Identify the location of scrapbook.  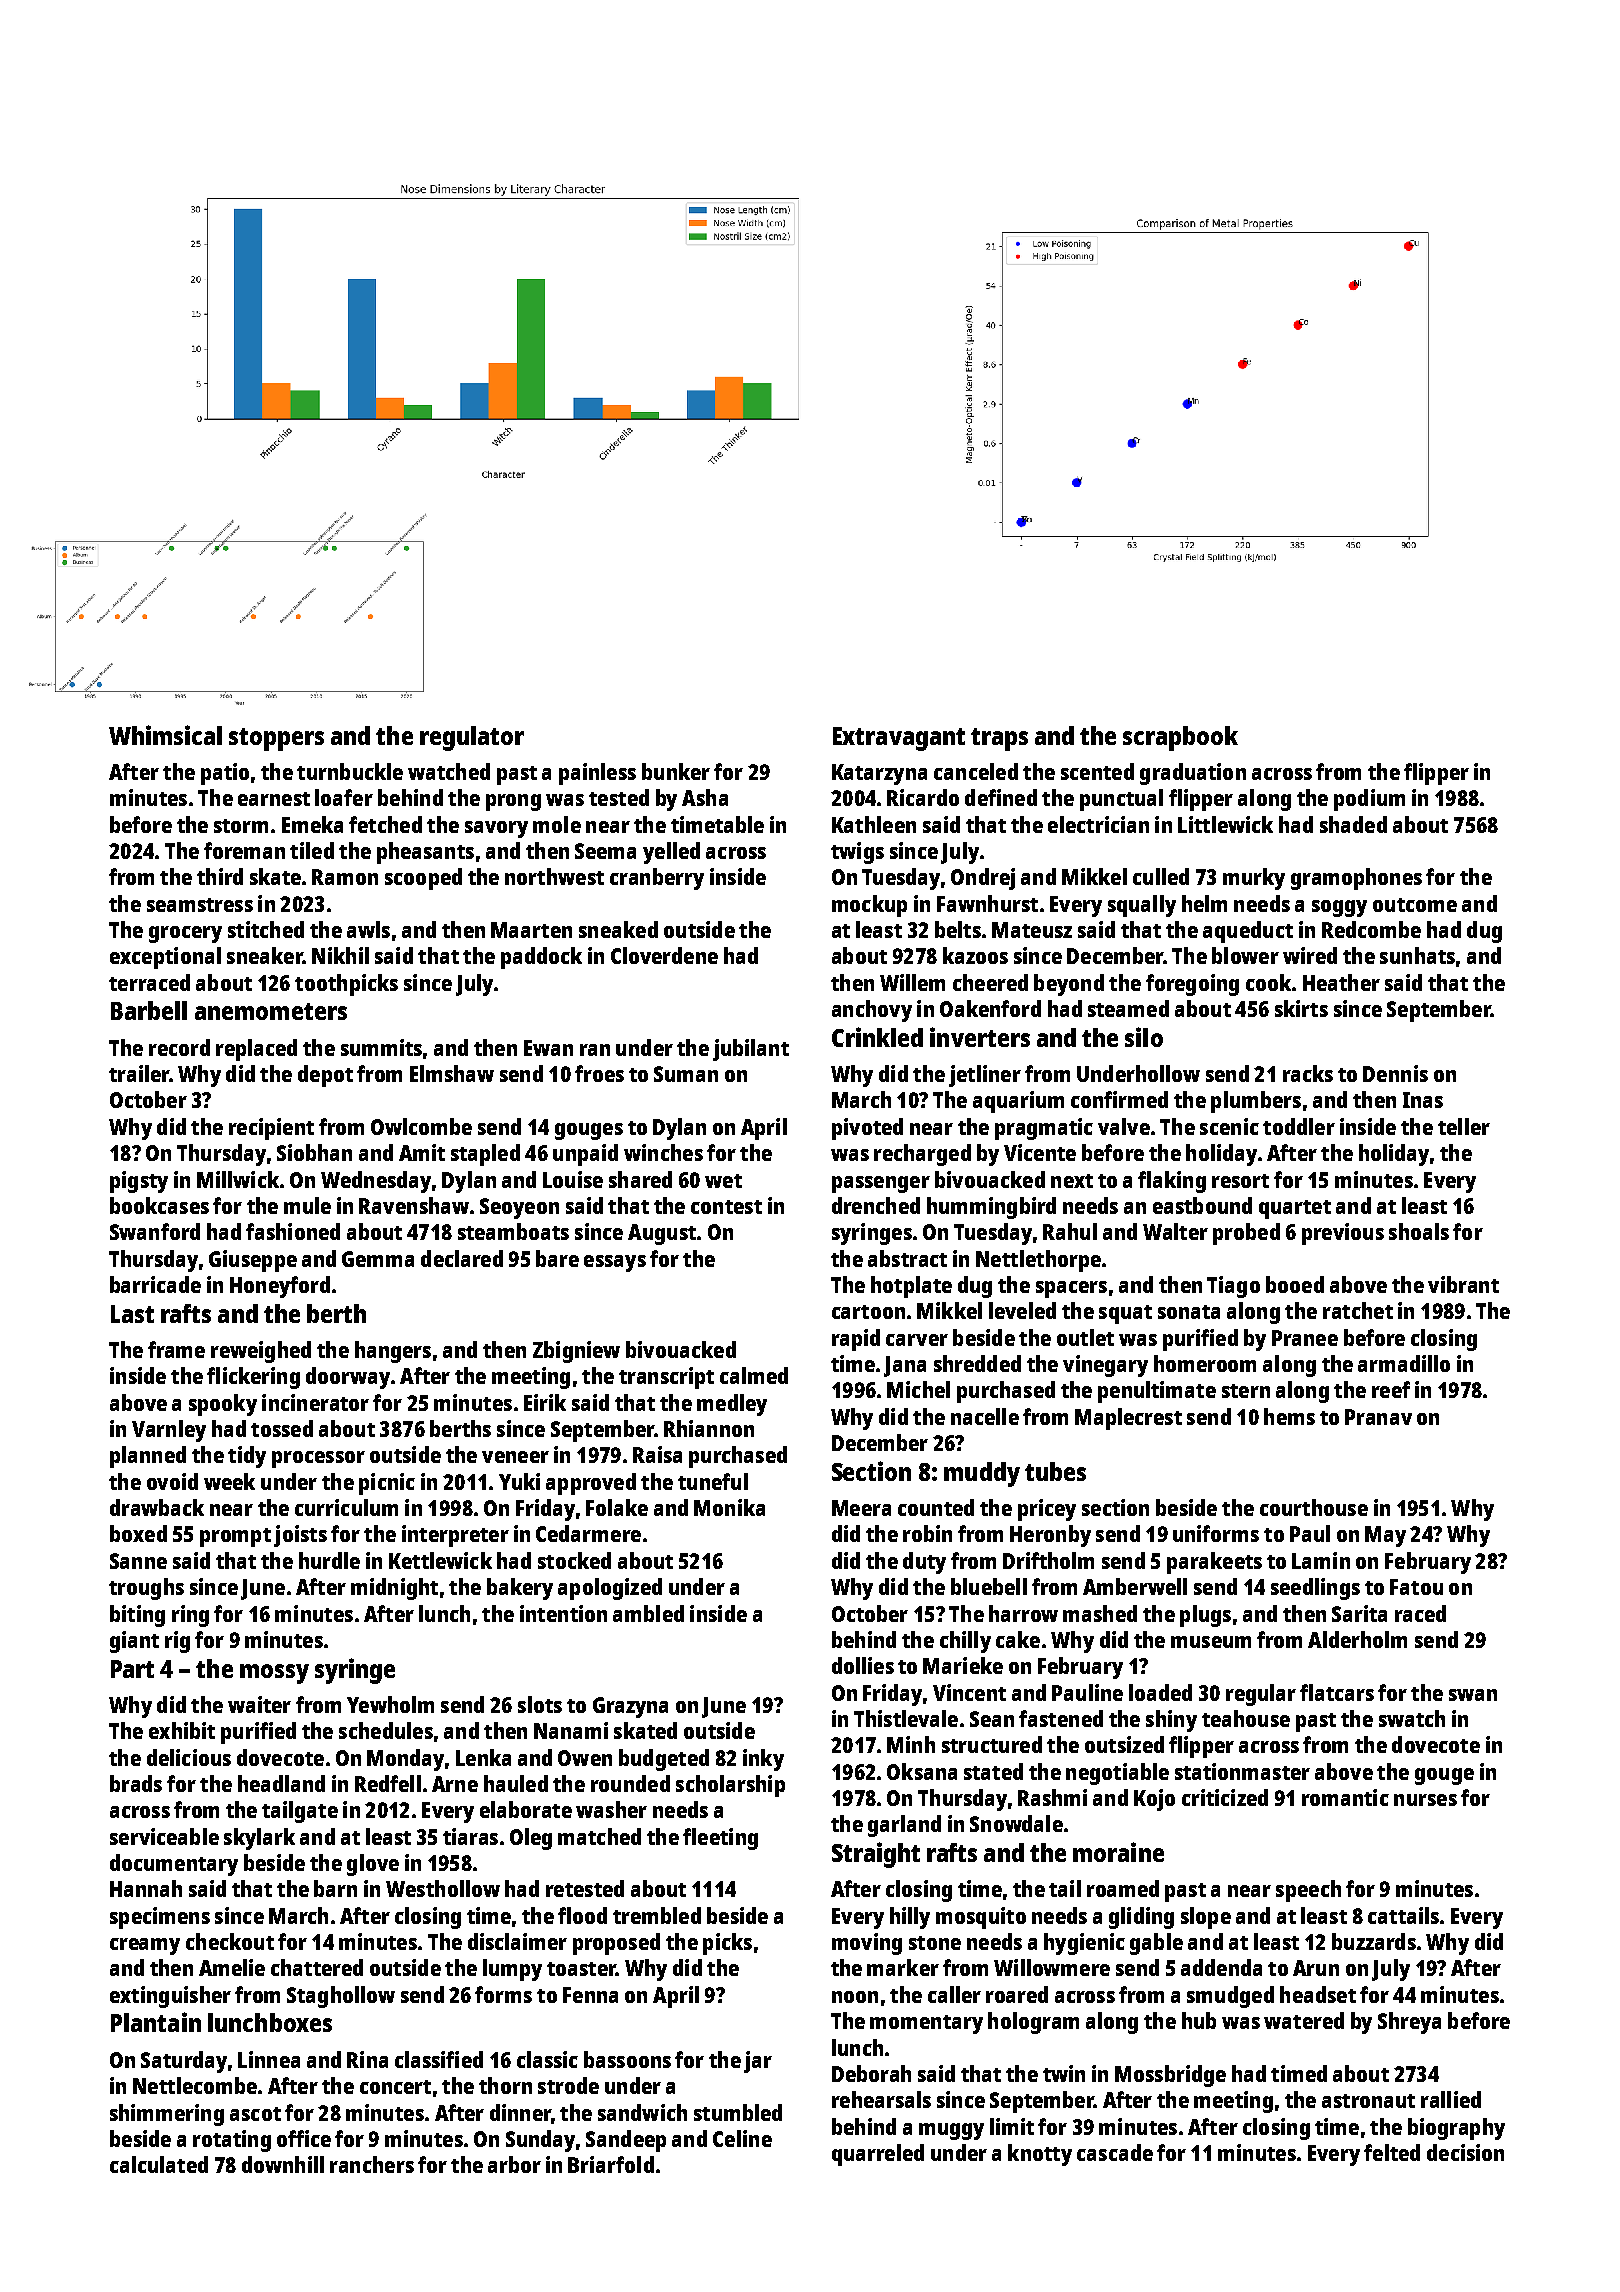
(1180, 738).
